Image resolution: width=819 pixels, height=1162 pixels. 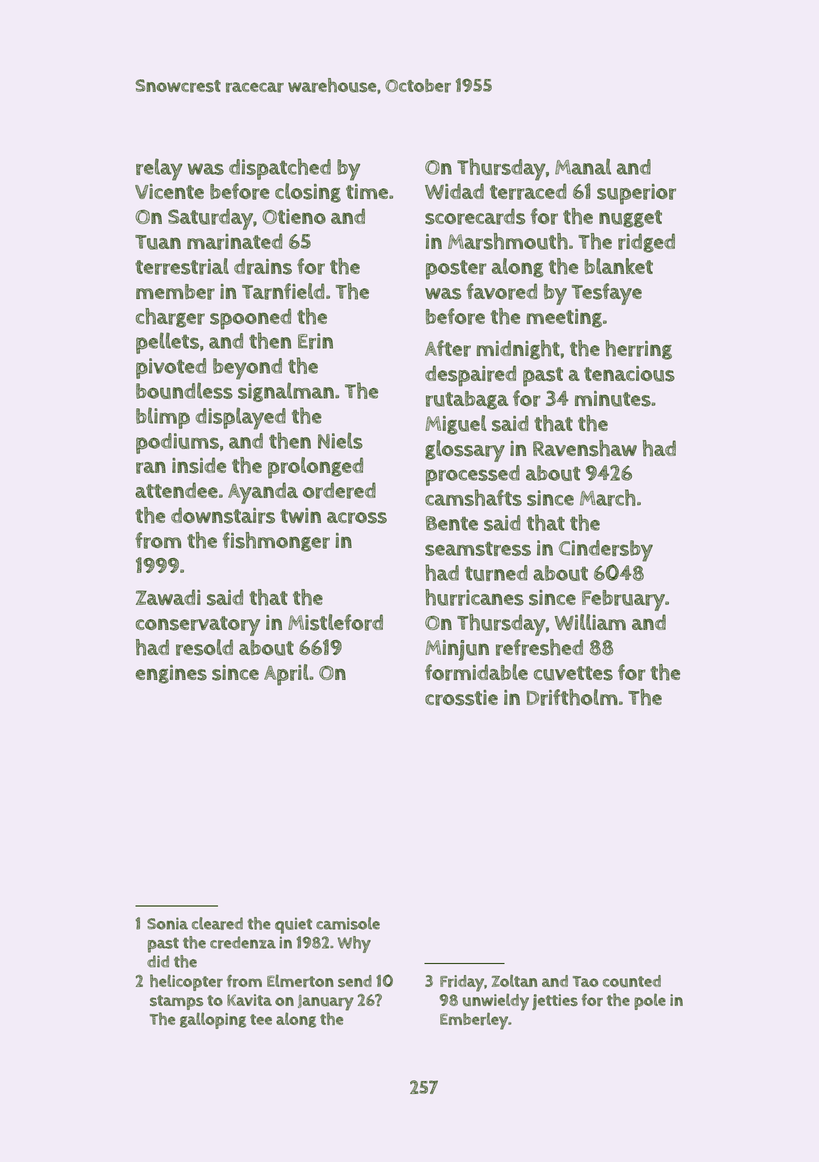 What do you see at coordinates (462, 983) in the screenshot?
I see `Friday` at bounding box center [462, 983].
